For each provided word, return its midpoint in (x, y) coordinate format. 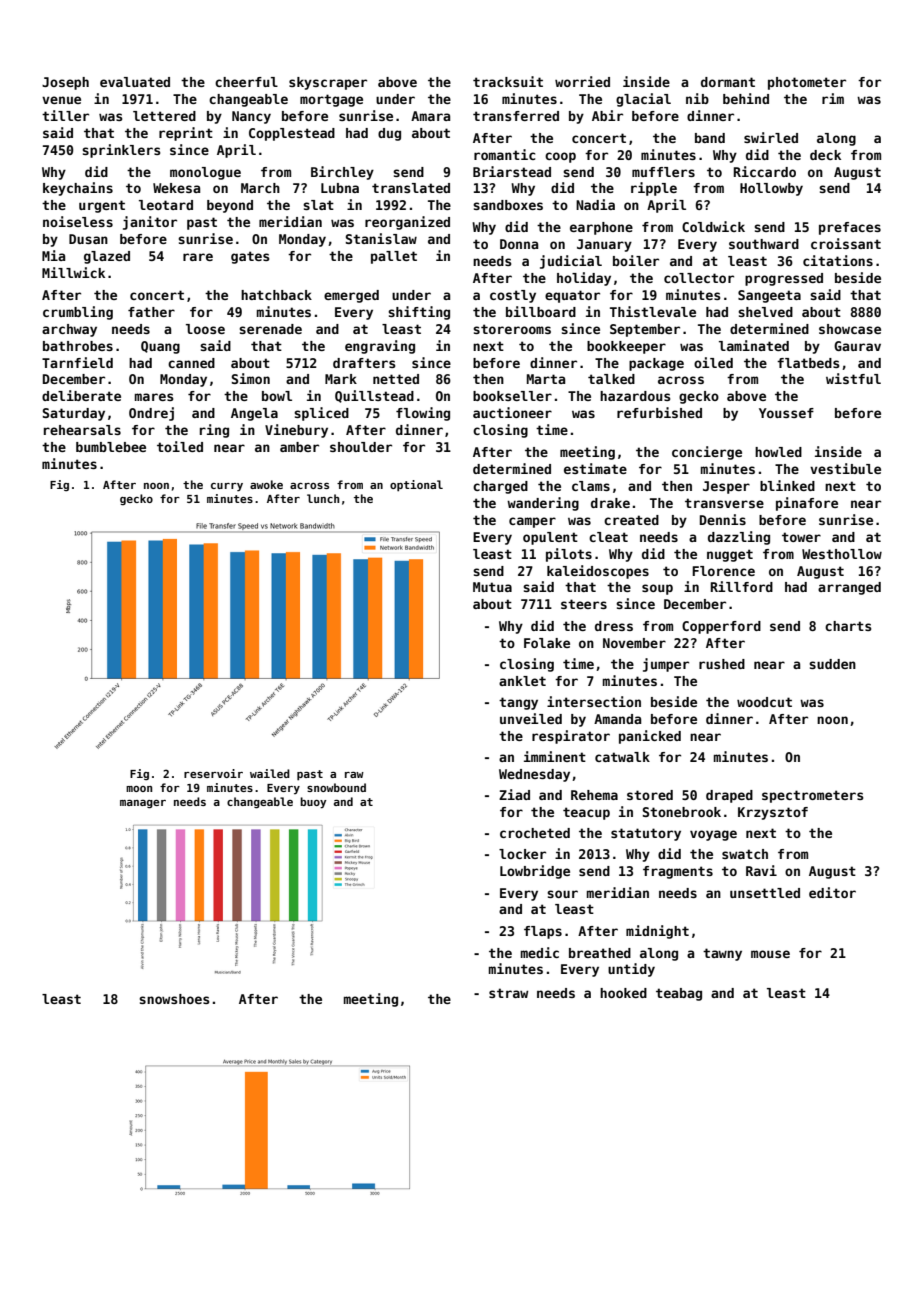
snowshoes (174, 999)
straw (508, 993)
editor (832, 892)
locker (522, 854)
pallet (394, 257)
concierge (707, 453)
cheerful (246, 82)
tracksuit (508, 81)
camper (532, 522)
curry (227, 487)
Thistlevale (653, 311)
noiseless (78, 221)
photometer (807, 83)
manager (143, 804)
